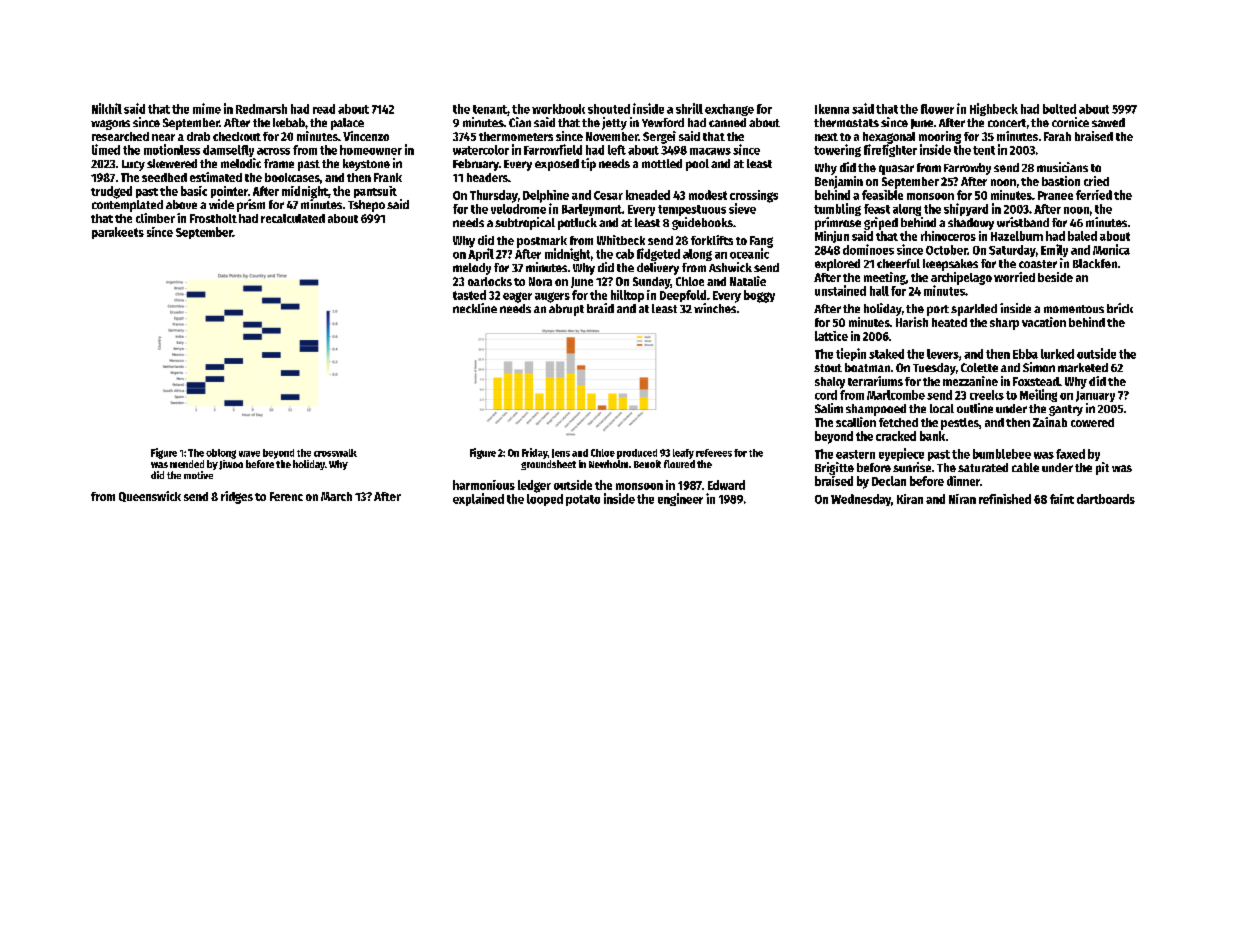 Image resolution: width=1233 pixels, height=952 pixels. What do you see at coordinates (967, 169) in the document?
I see `Farrowby` at bounding box center [967, 169].
